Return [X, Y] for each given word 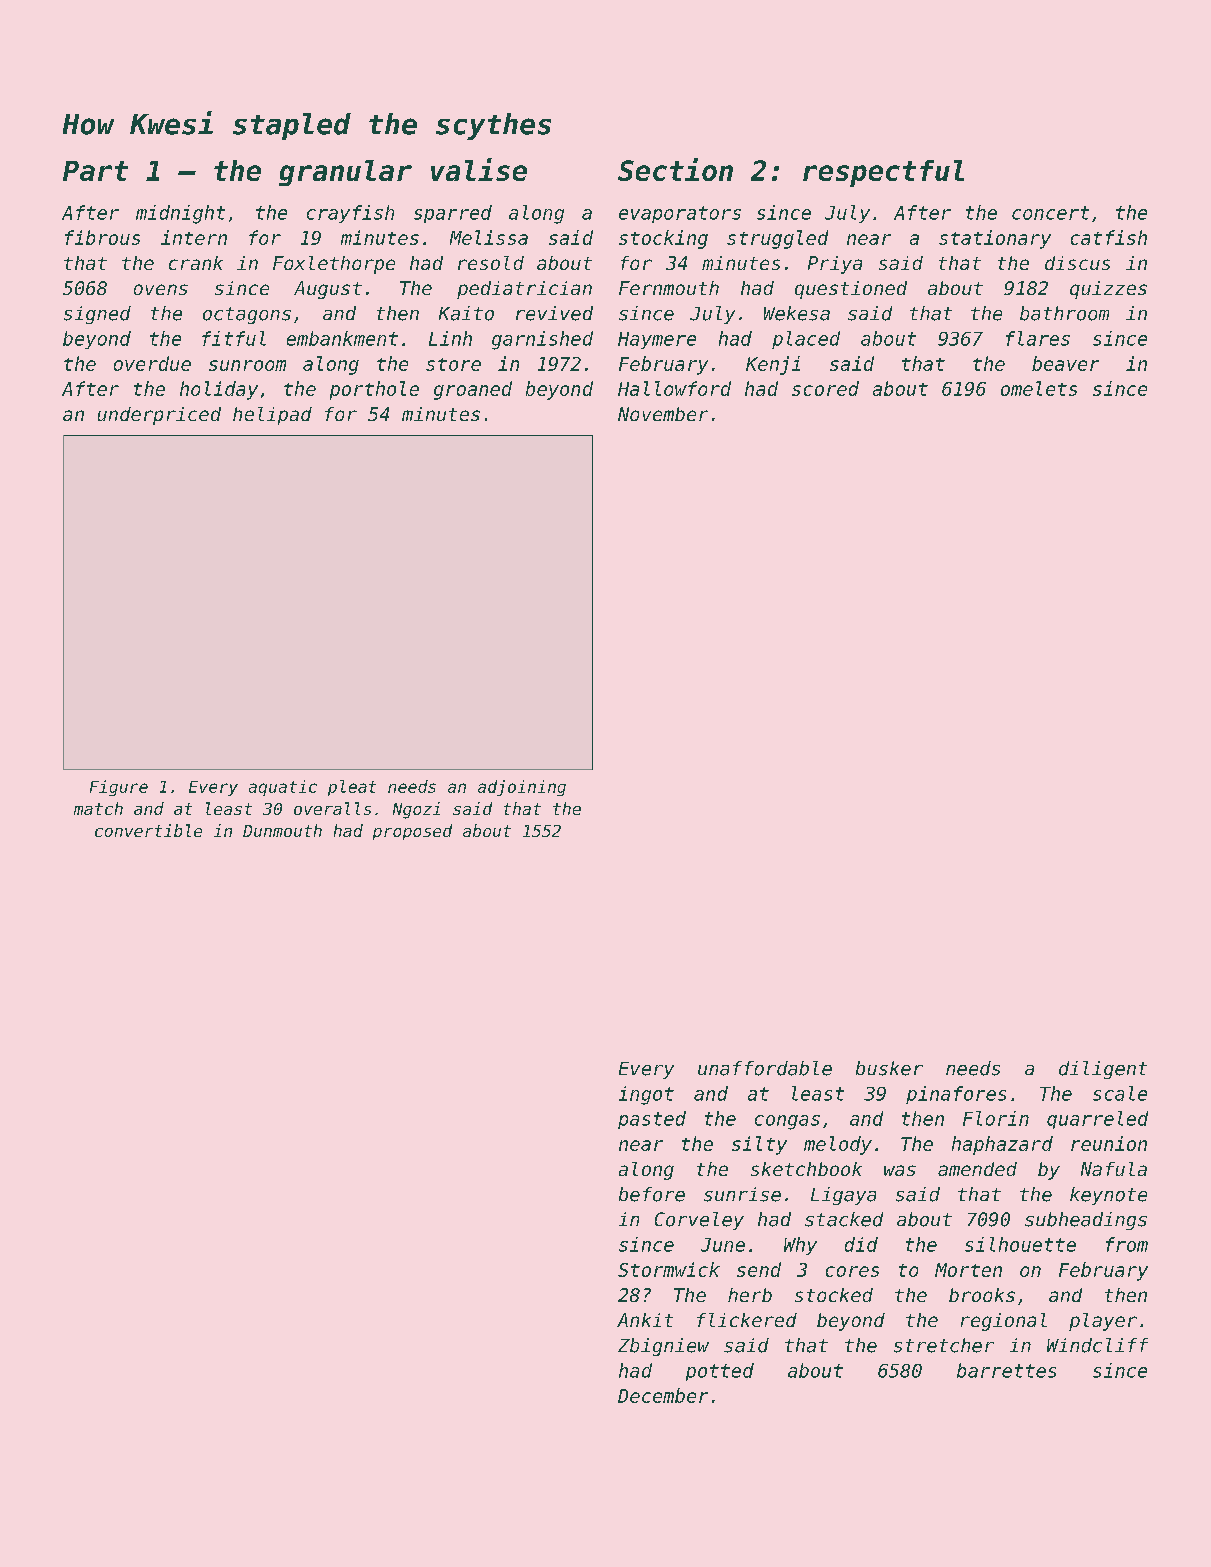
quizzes [1108, 290]
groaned [473, 390]
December [663, 1395]
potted [720, 1372]
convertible [148, 830]
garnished [542, 340]
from [1127, 1244]
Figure [119, 788]
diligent [1103, 1070]
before [652, 1194]
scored [825, 388]
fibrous [102, 237]
